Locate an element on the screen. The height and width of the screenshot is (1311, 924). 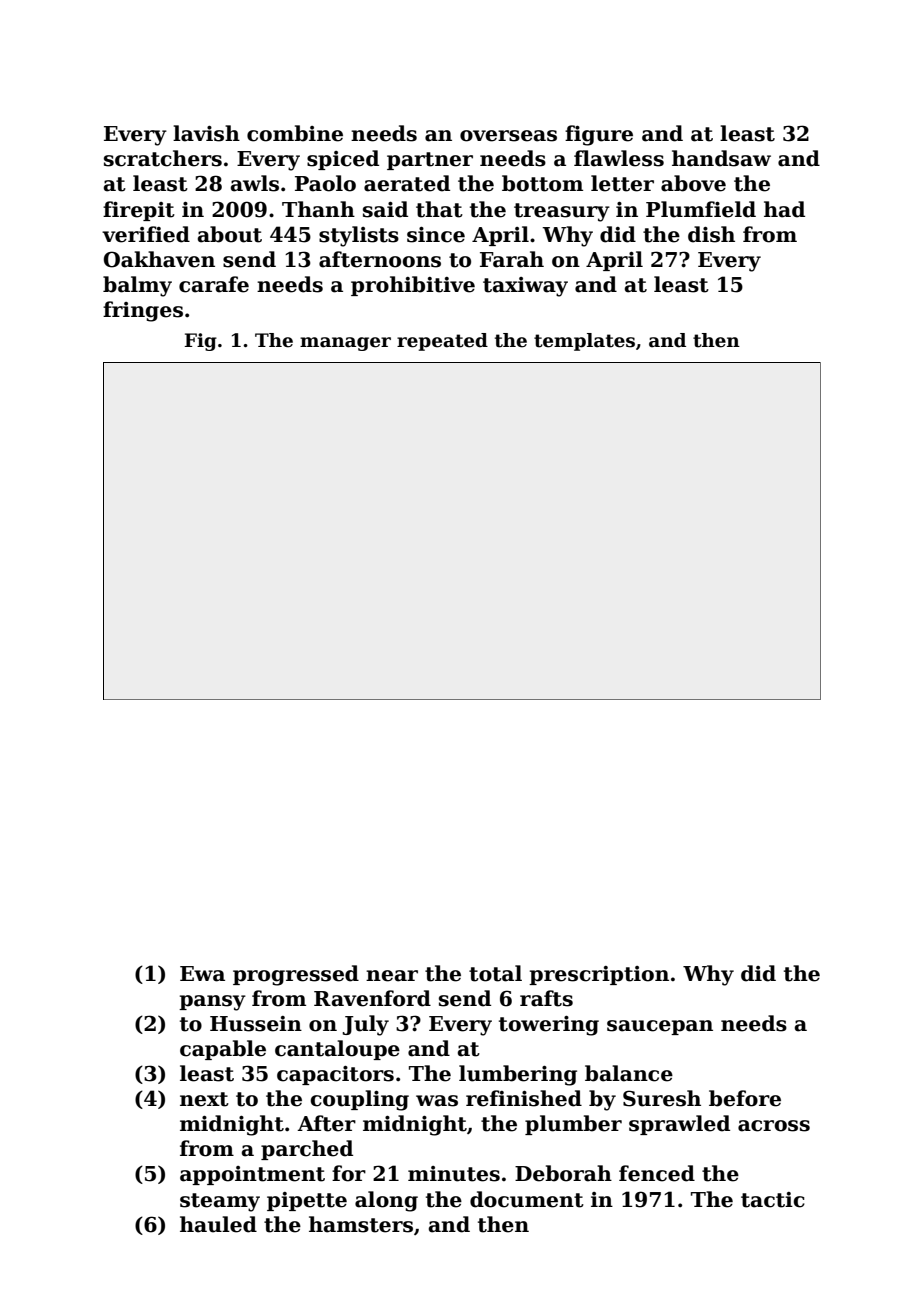
before is located at coordinates (745, 1098).
